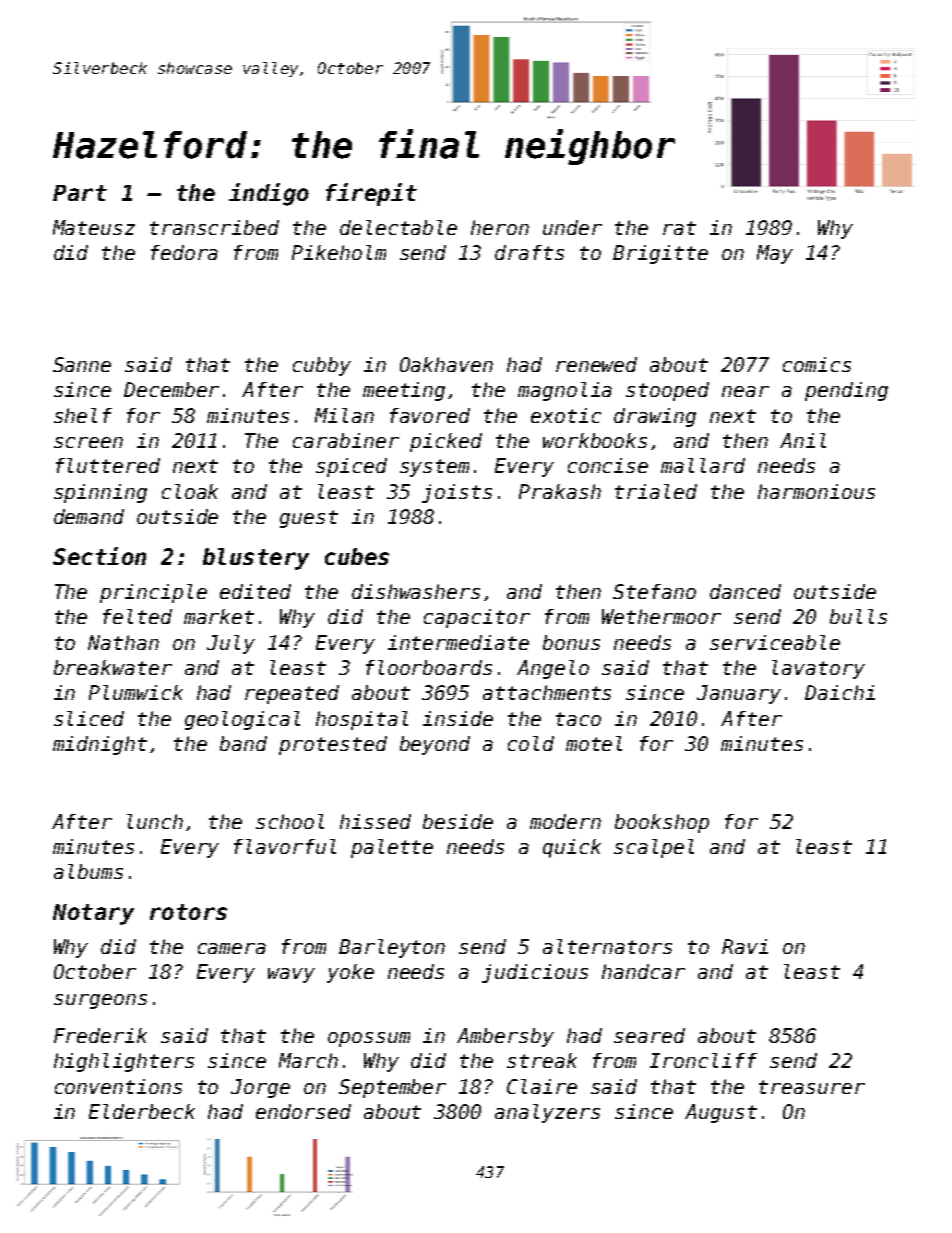 The image size is (952, 1233). Describe the element at coordinates (371, 194) in the document. I see `firepit` at that location.
